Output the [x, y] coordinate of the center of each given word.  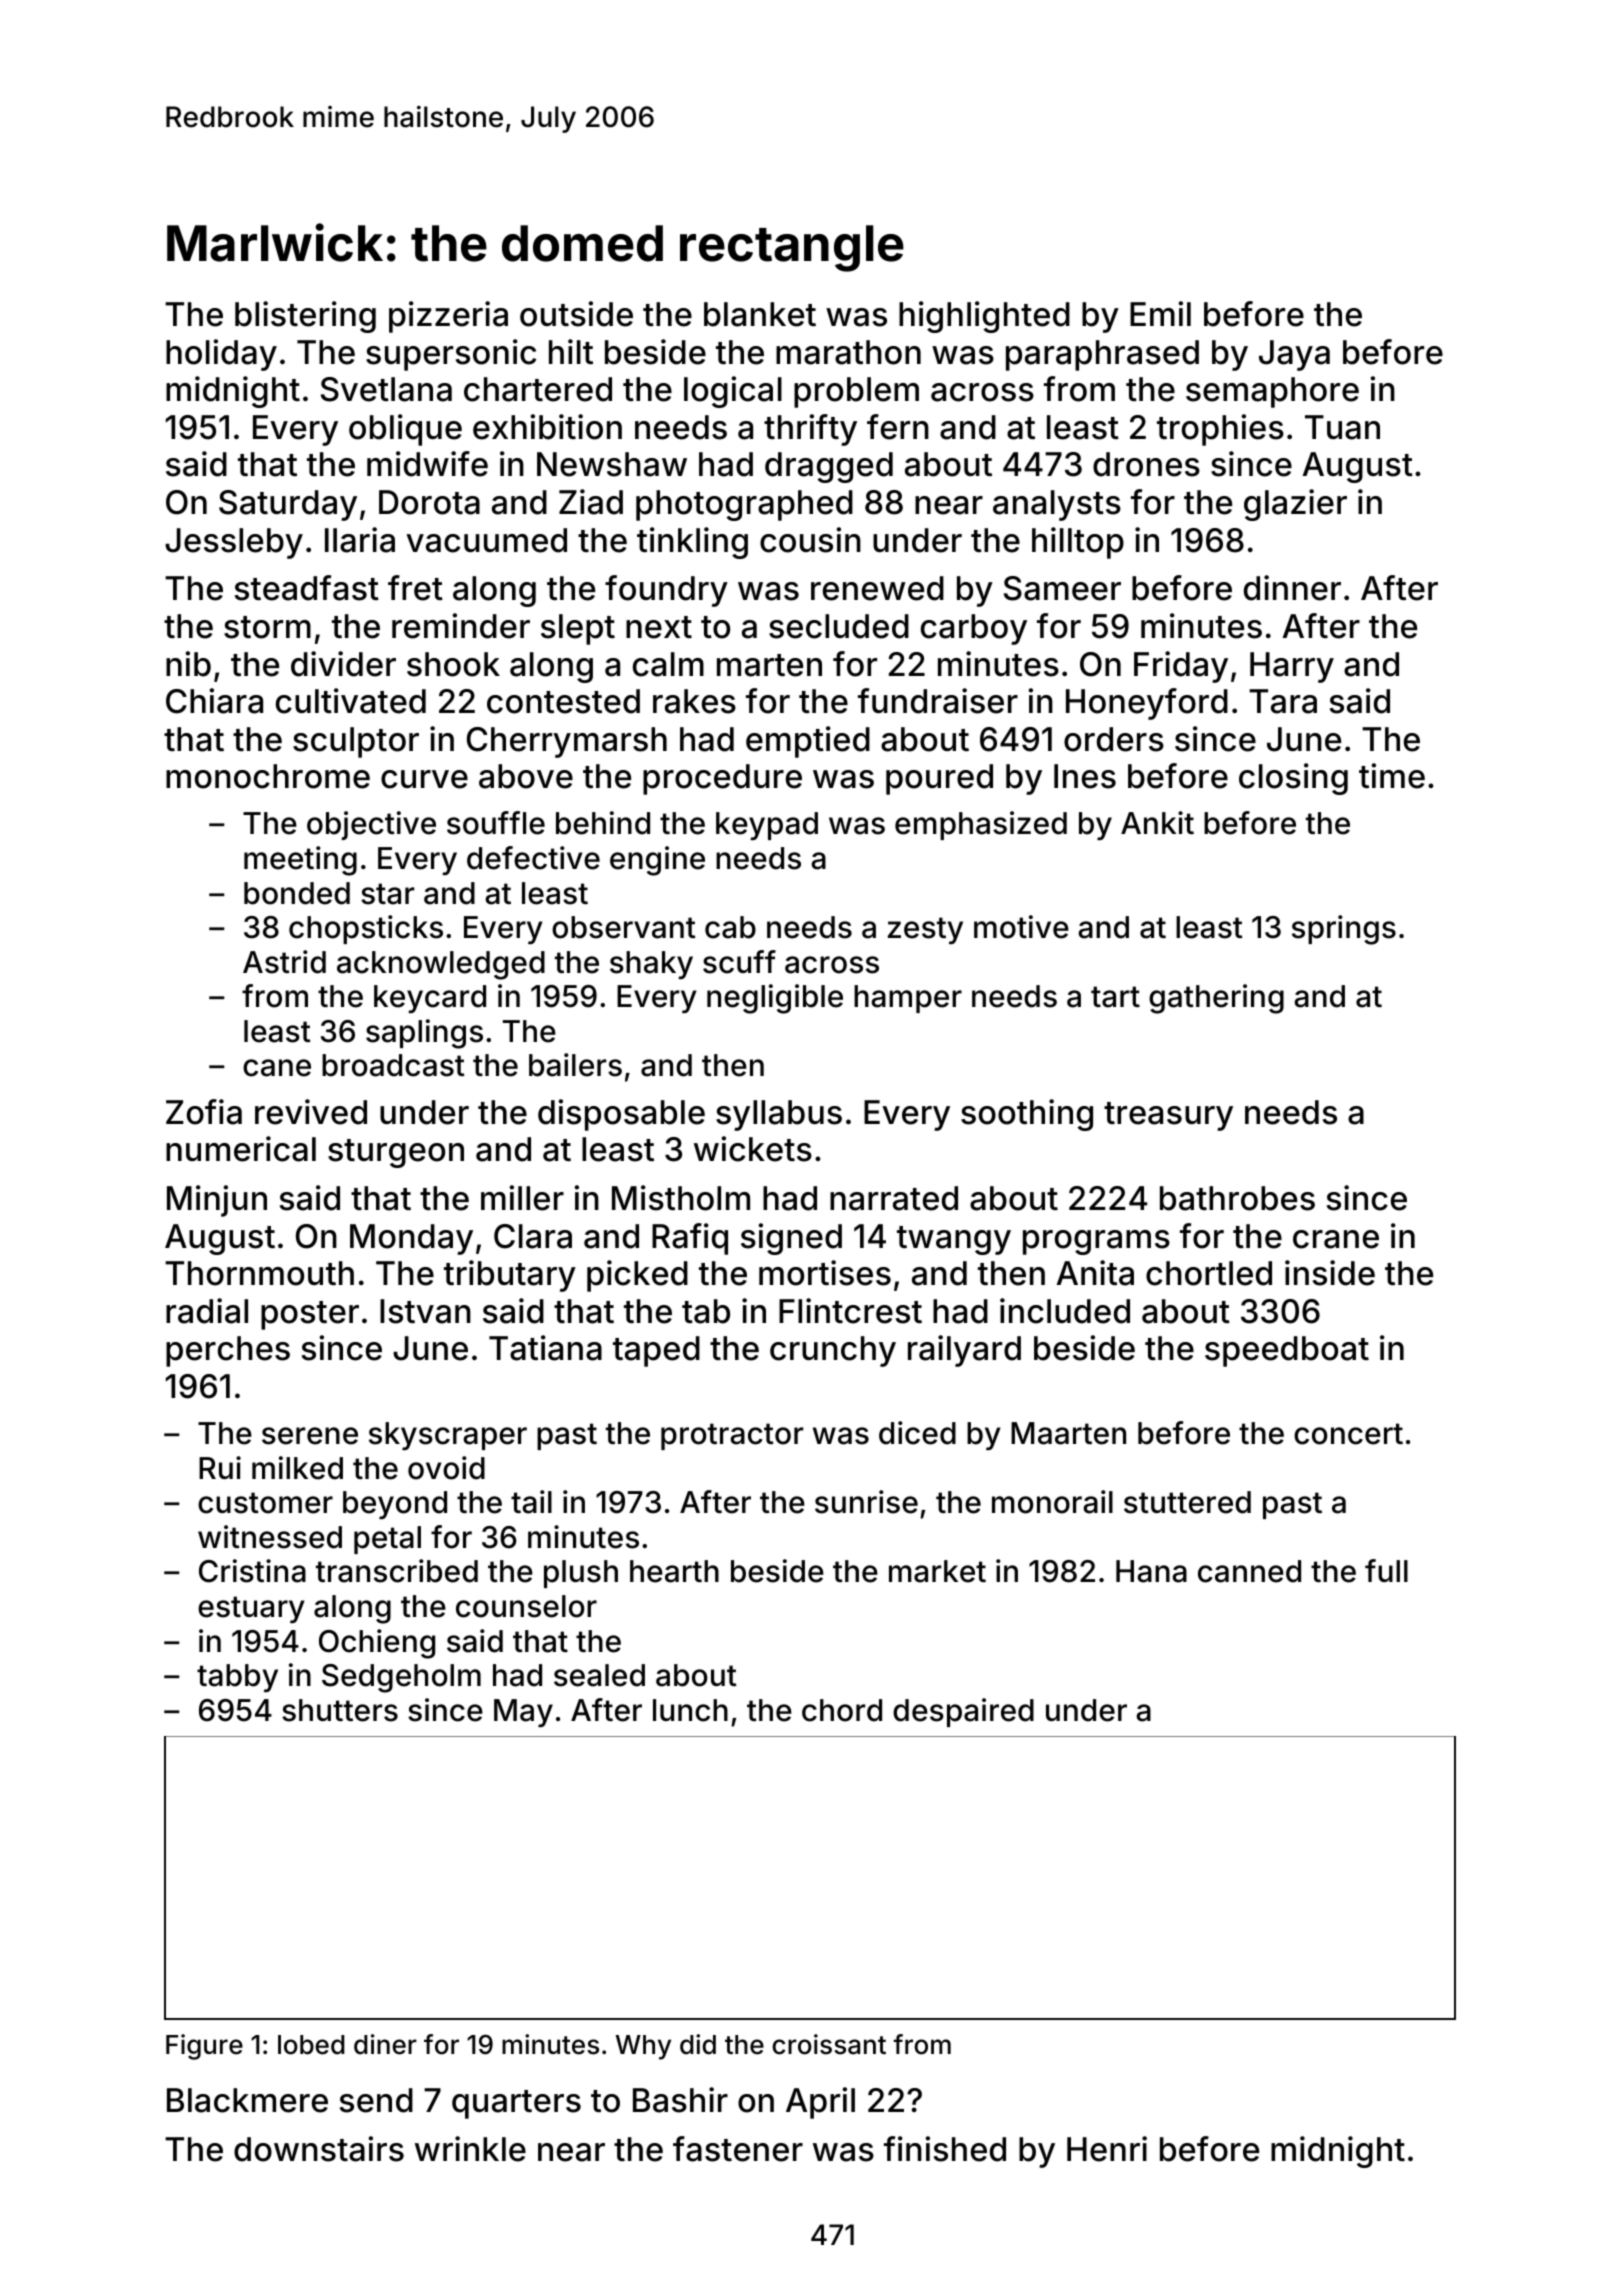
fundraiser [938, 701]
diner [385, 2044]
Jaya [1294, 355]
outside [576, 314]
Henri [1107, 2149]
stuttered [1187, 1502]
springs [1344, 930]
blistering [305, 317]
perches [228, 1351]
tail [531, 1502]
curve [424, 779]
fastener [738, 2149]
